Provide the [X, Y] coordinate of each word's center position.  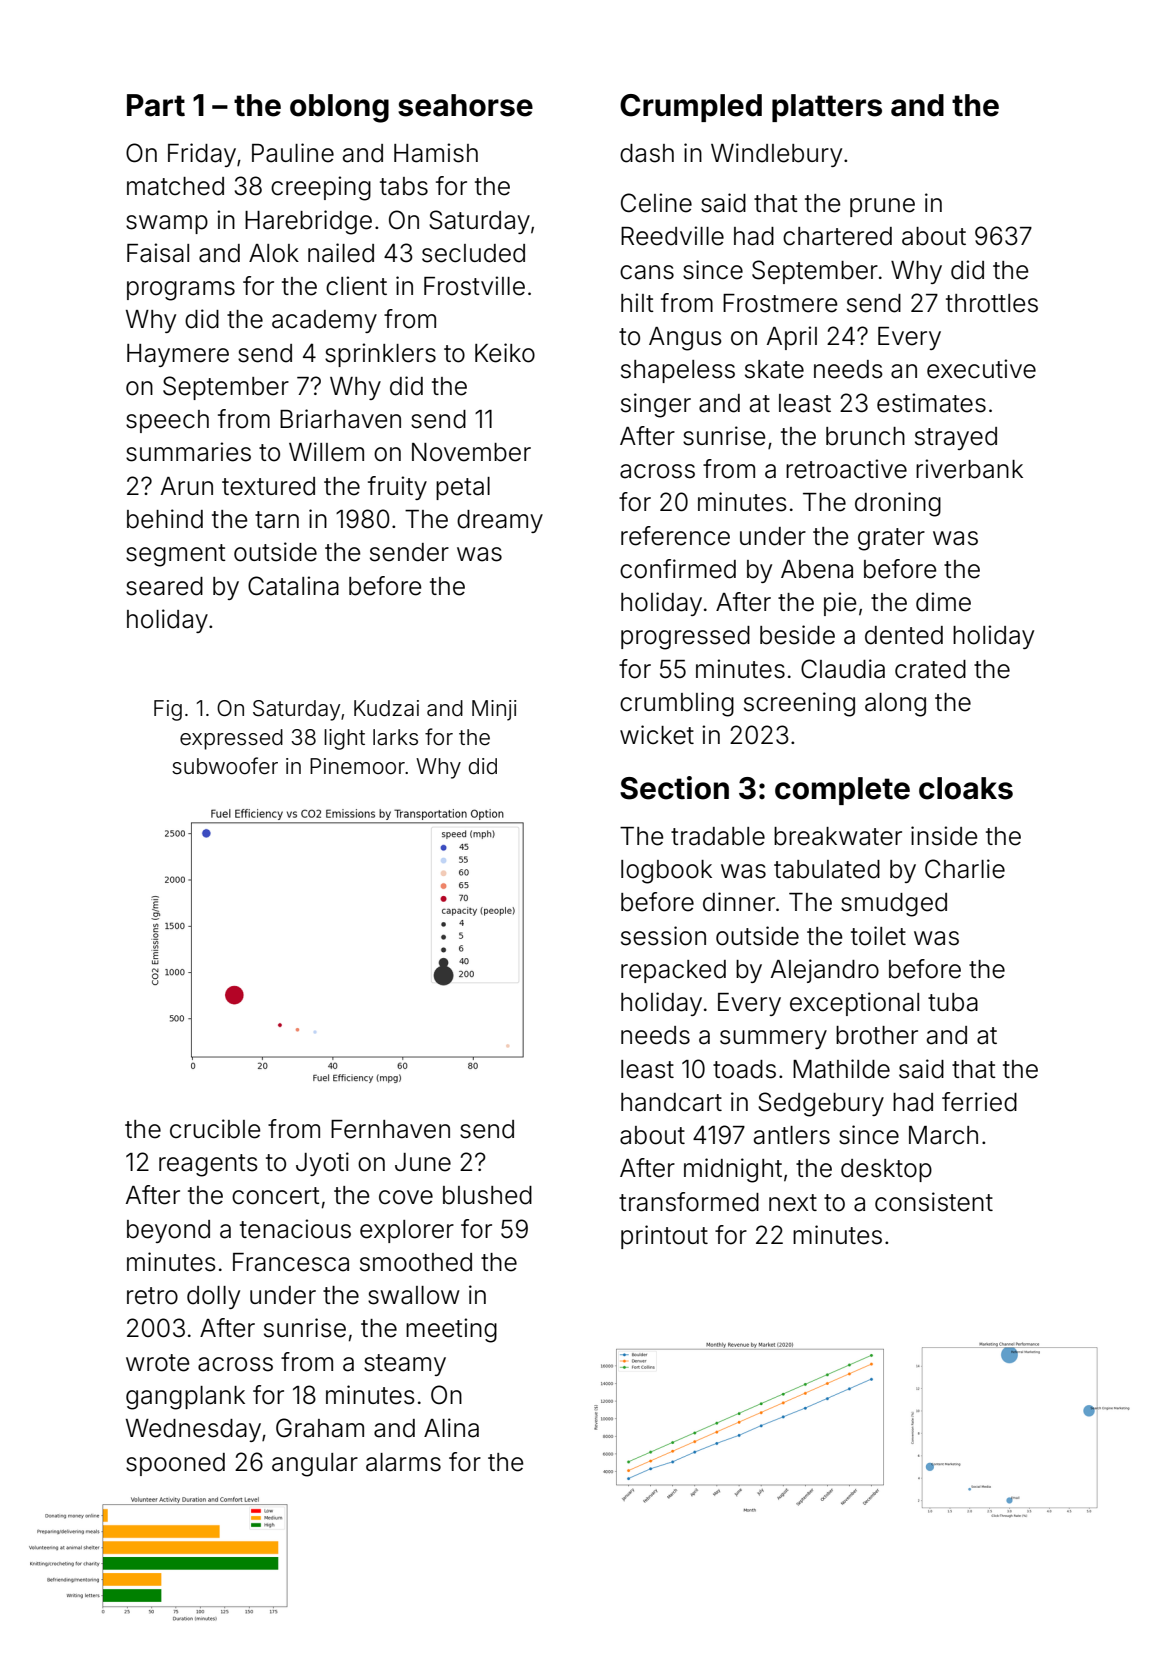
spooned [175, 1464]
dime [943, 602]
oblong [339, 108]
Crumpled [691, 108]
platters [827, 108]
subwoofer [225, 766]
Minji [494, 710]
